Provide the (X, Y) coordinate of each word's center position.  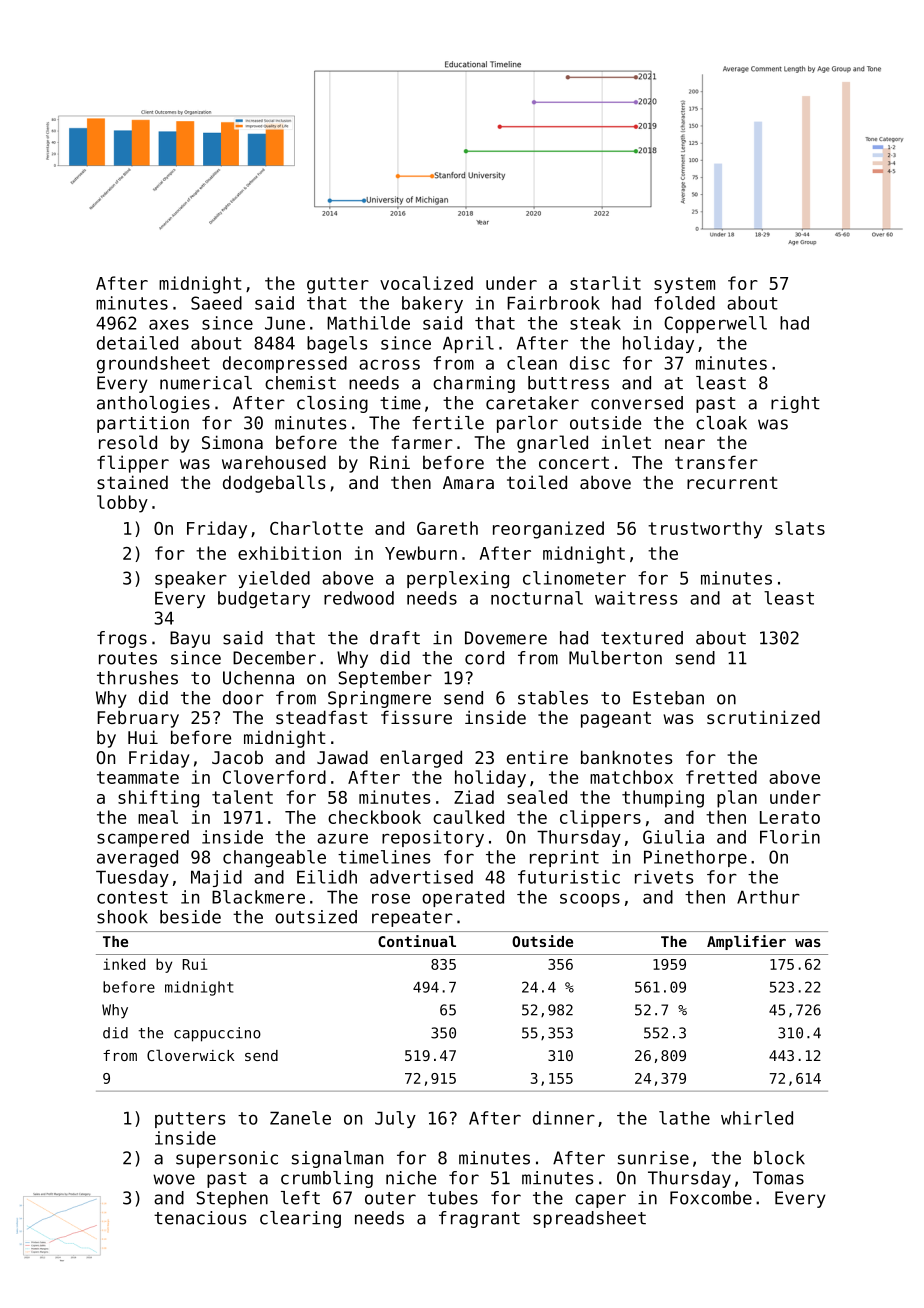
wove (174, 1179)
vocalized (426, 283)
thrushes (137, 678)
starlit (605, 283)
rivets (664, 877)
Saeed (216, 303)
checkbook (374, 817)
